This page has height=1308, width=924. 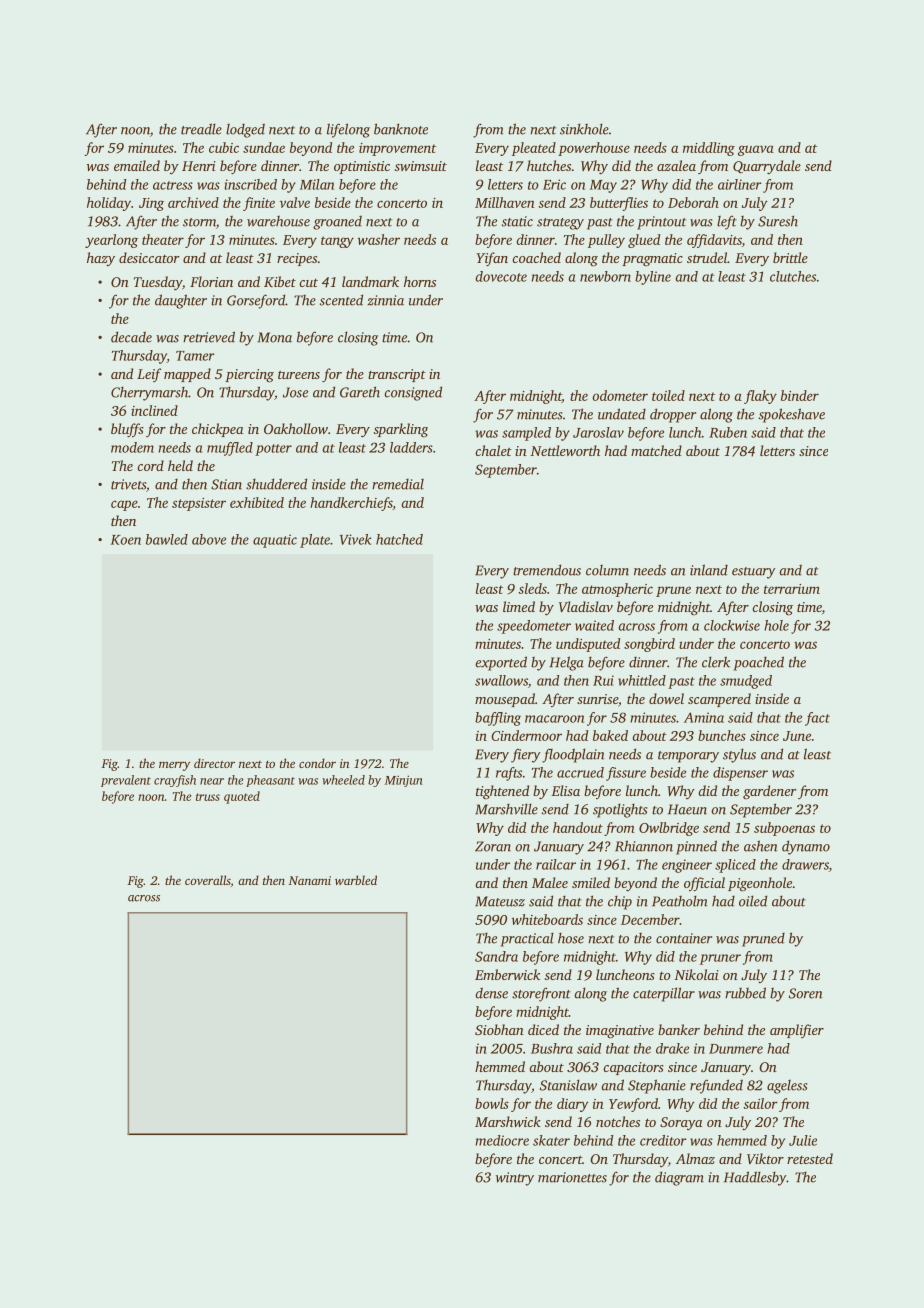 I want to click on banknote, so click(x=401, y=129).
